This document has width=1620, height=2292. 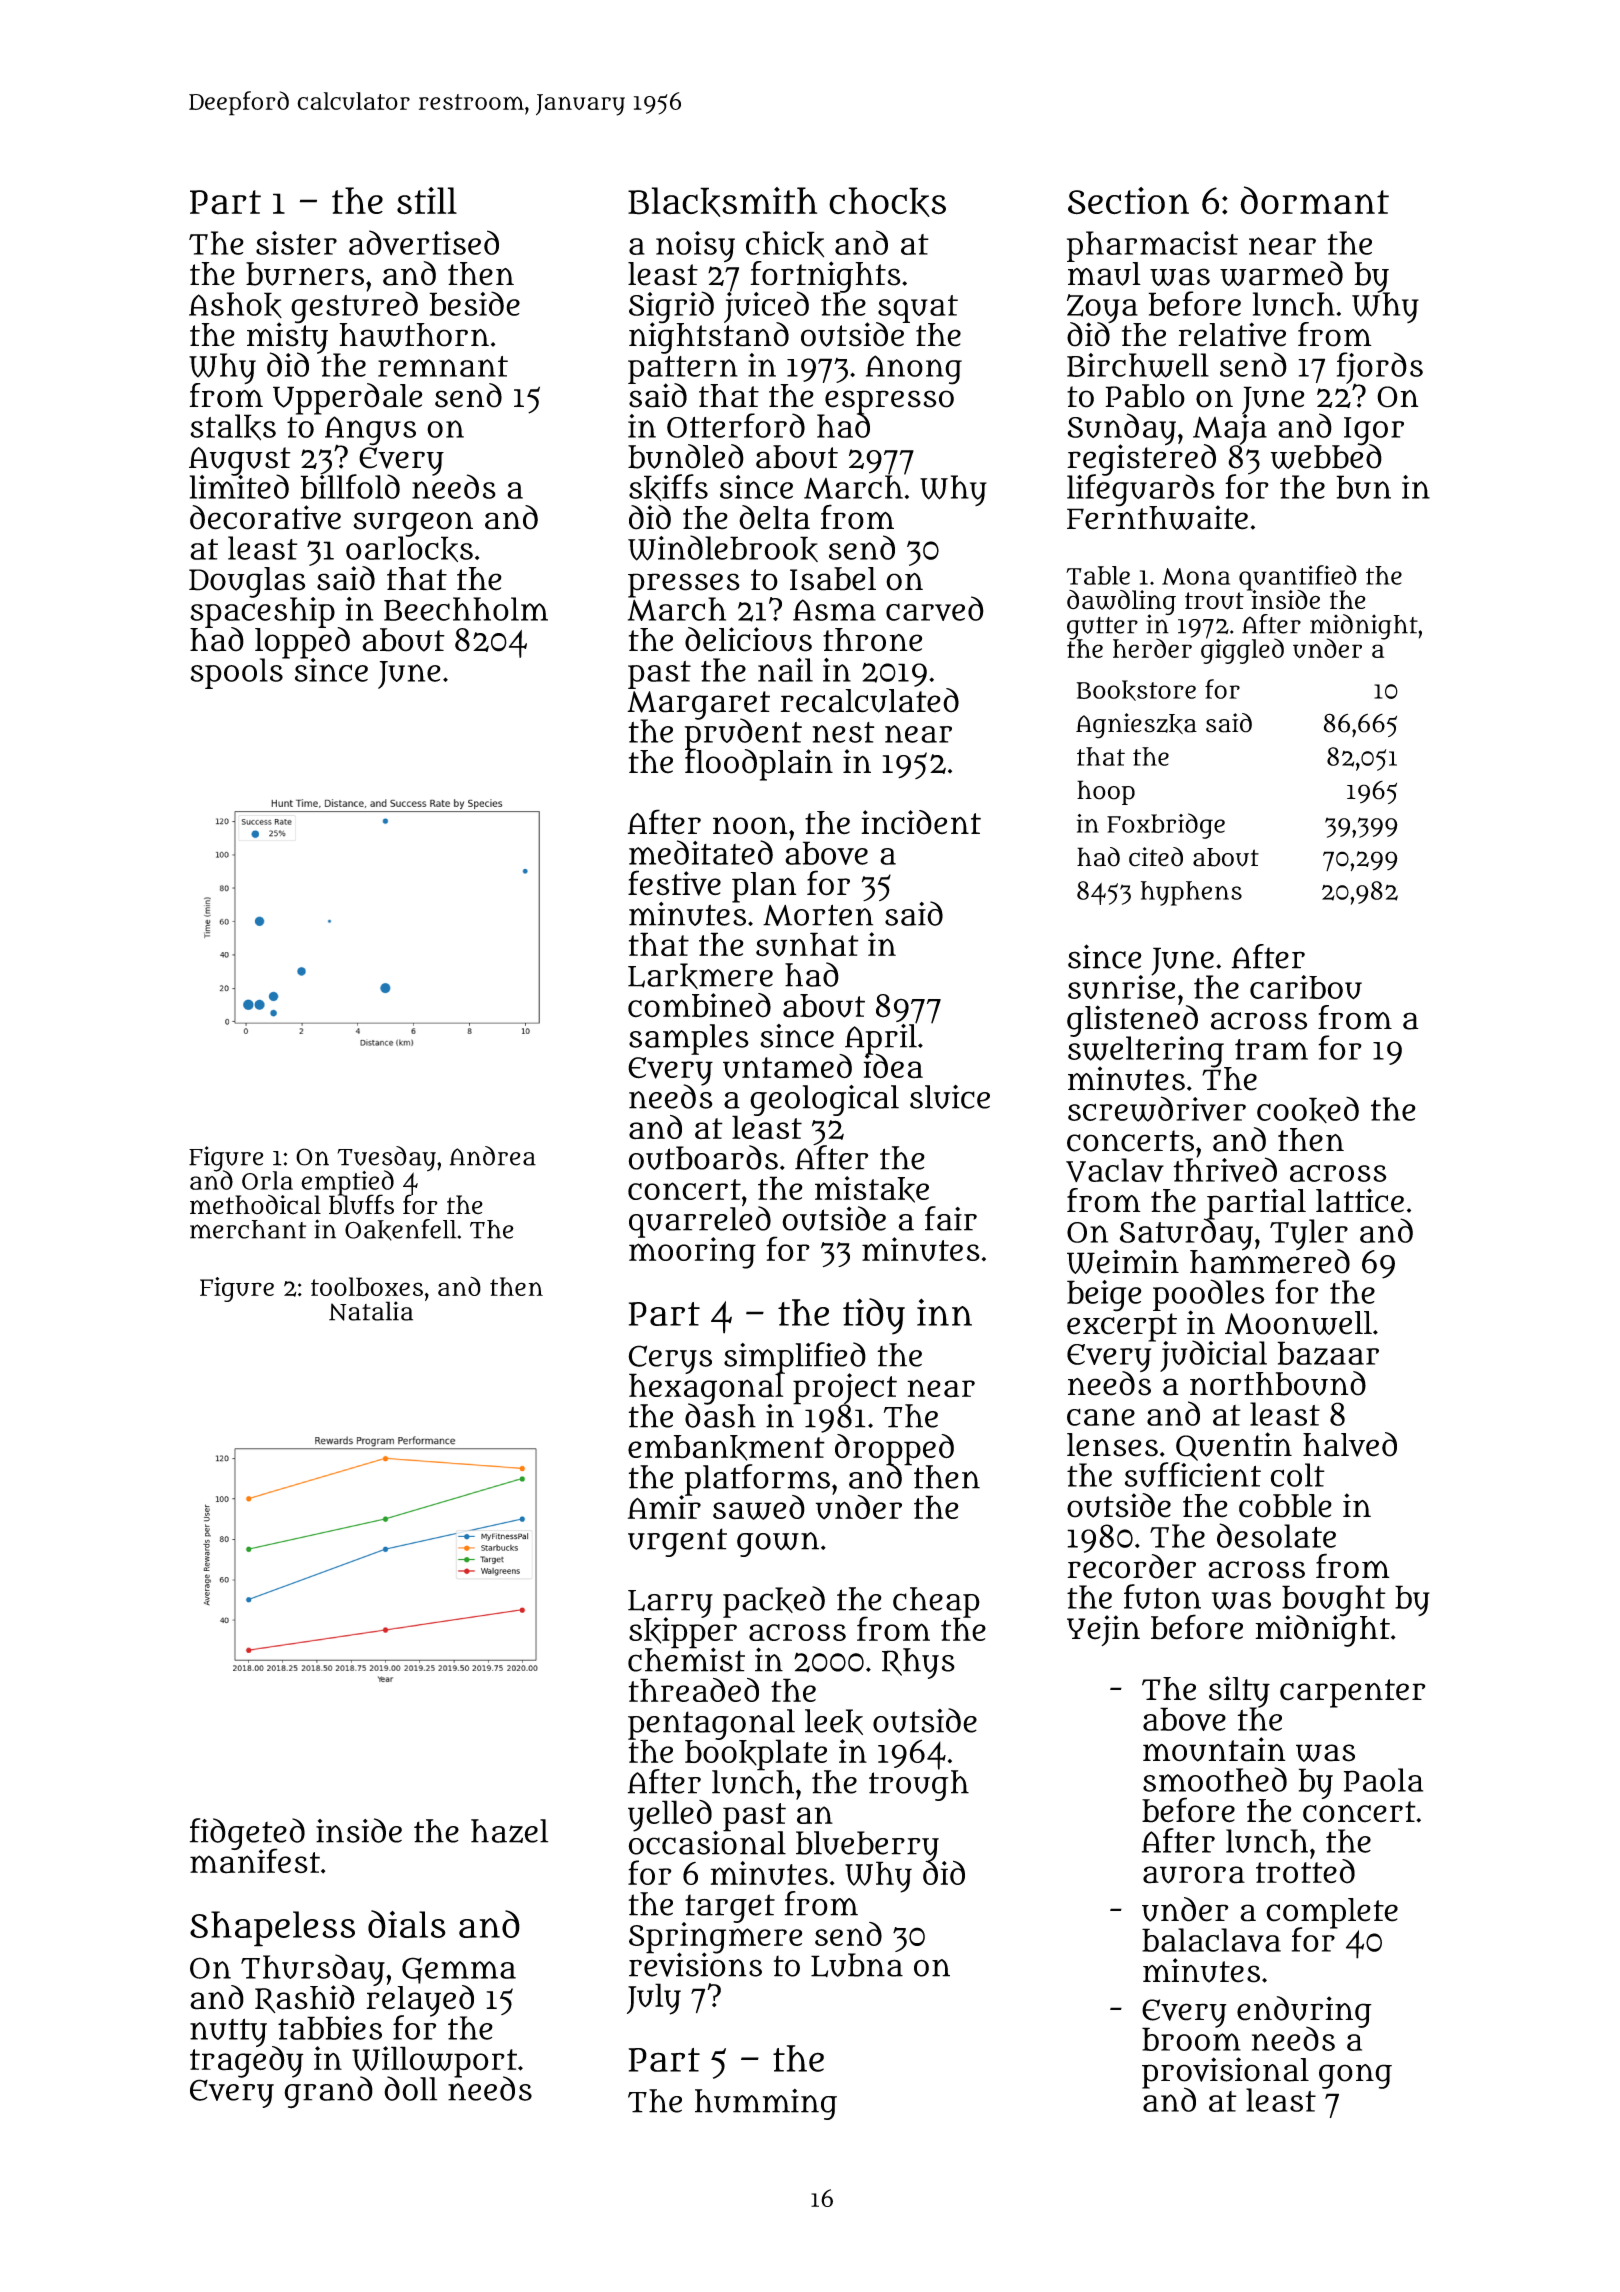 What do you see at coordinates (509, 1831) in the document?
I see `hazel` at bounding box center [509, 1831].
